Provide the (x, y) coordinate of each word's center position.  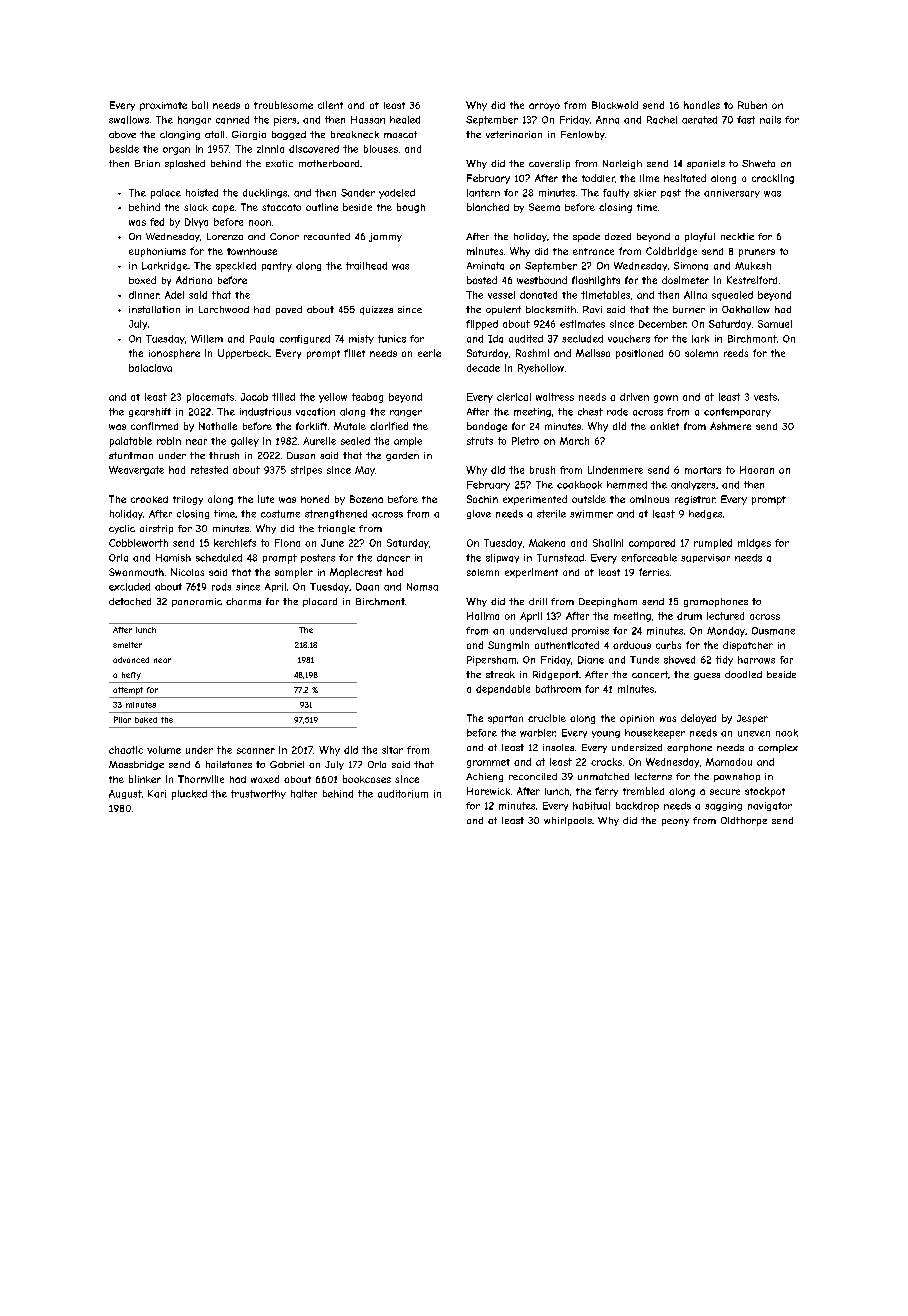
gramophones (716, 602)
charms (243, 601)
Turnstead (560, 558)
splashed (185, 164)
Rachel (662, 120)
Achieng (484, 777)
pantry (277, 267)
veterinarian (514, 134)
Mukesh (753, 266)
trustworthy (258, 794)
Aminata (485, 266)
